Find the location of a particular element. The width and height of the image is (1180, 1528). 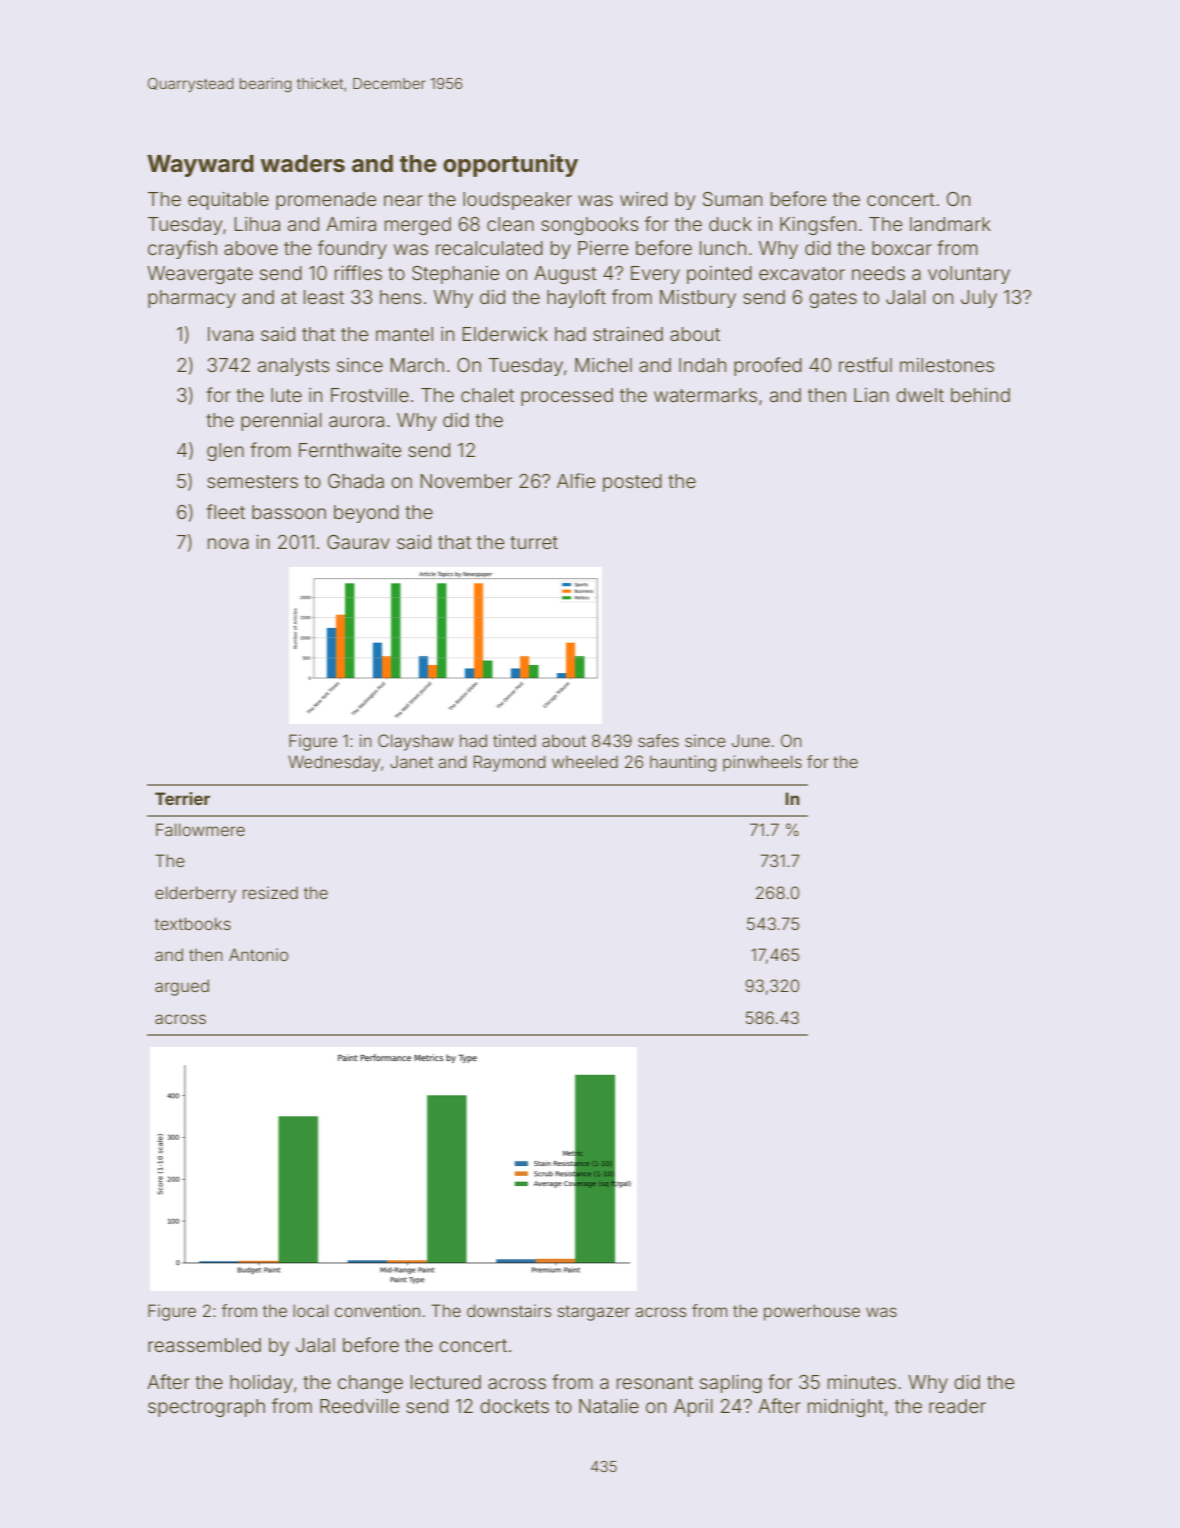

convention is located at coordinates (377, 1310).
